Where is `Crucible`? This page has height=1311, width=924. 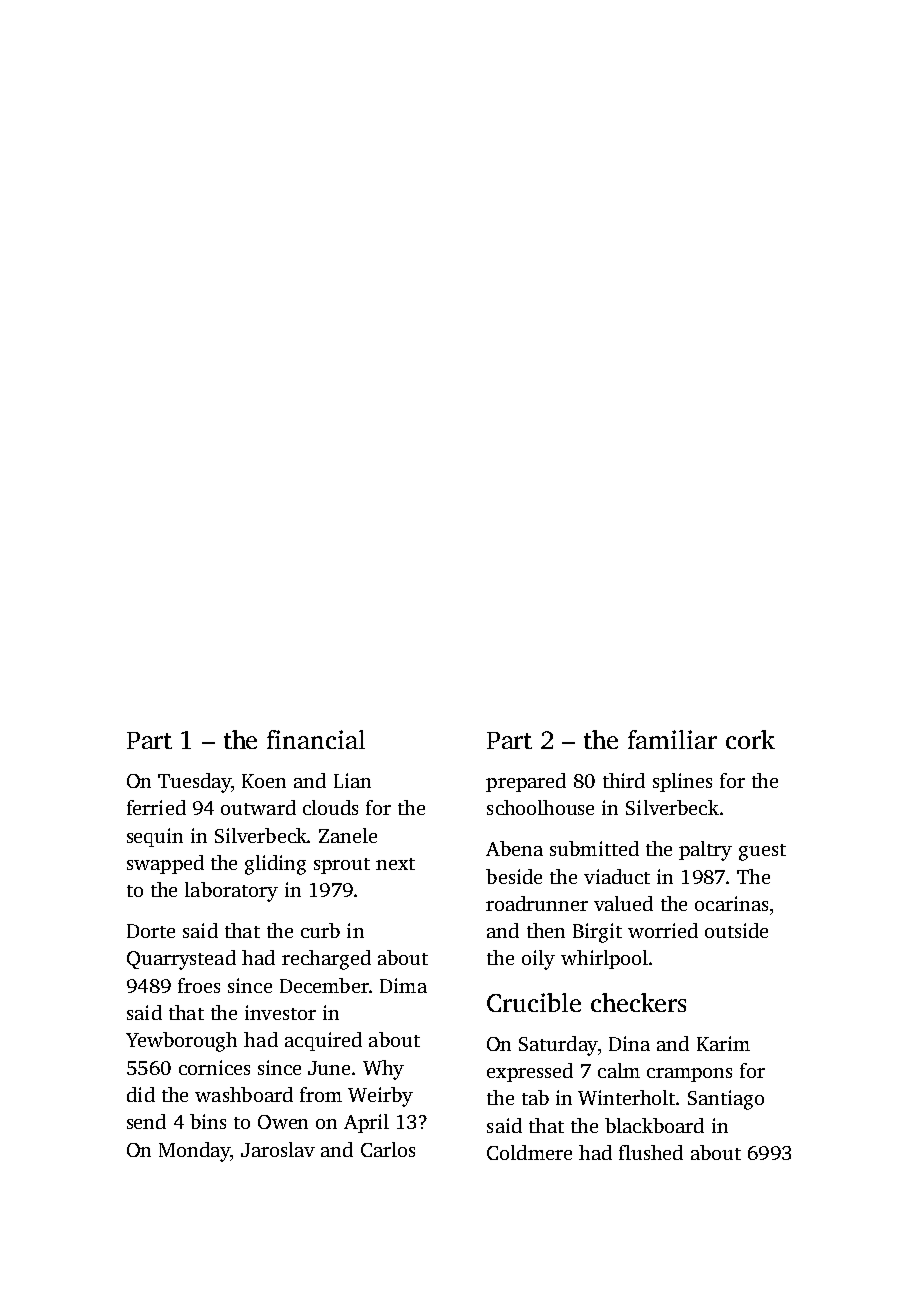
Crucible is located at coordinates (534, 1002).
